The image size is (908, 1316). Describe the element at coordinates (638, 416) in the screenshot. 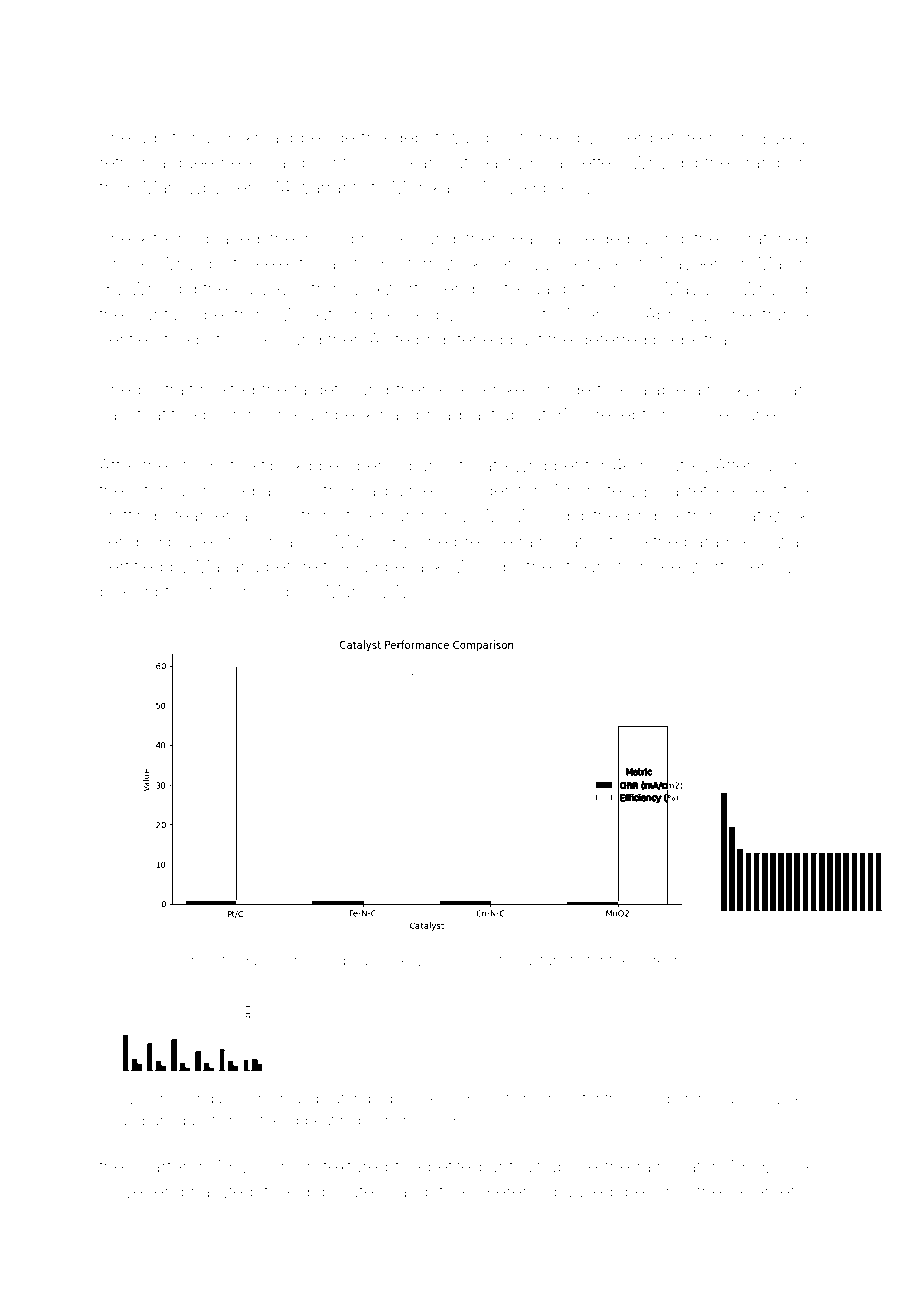

I see `receptions` at that location.
